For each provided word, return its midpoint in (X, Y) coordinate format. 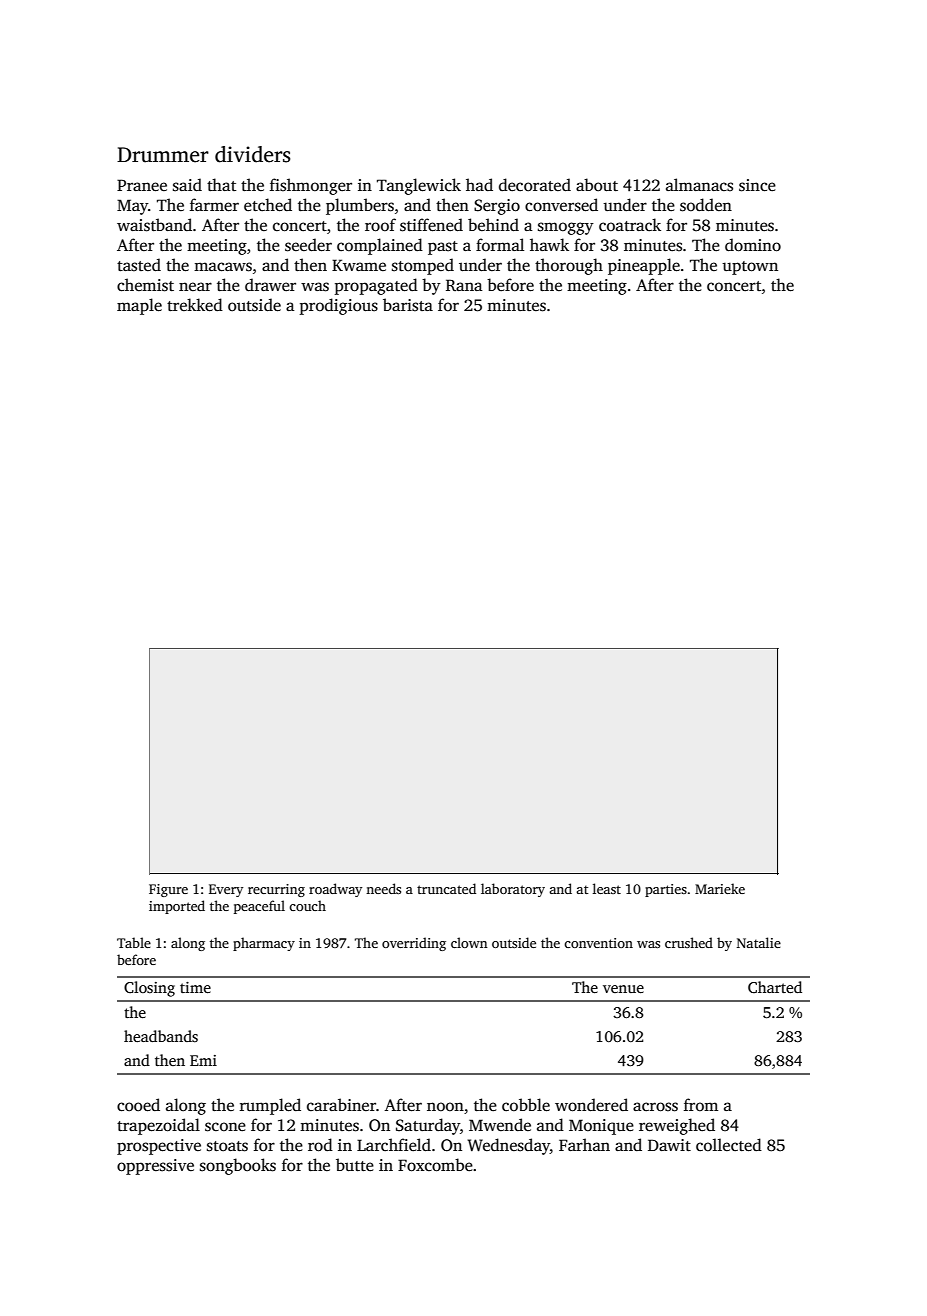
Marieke (720, 888)
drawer (270, 285)
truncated (446, 888)
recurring (276, 890)
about (597, 185)
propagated (376, 286)
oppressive (155, 1167)
